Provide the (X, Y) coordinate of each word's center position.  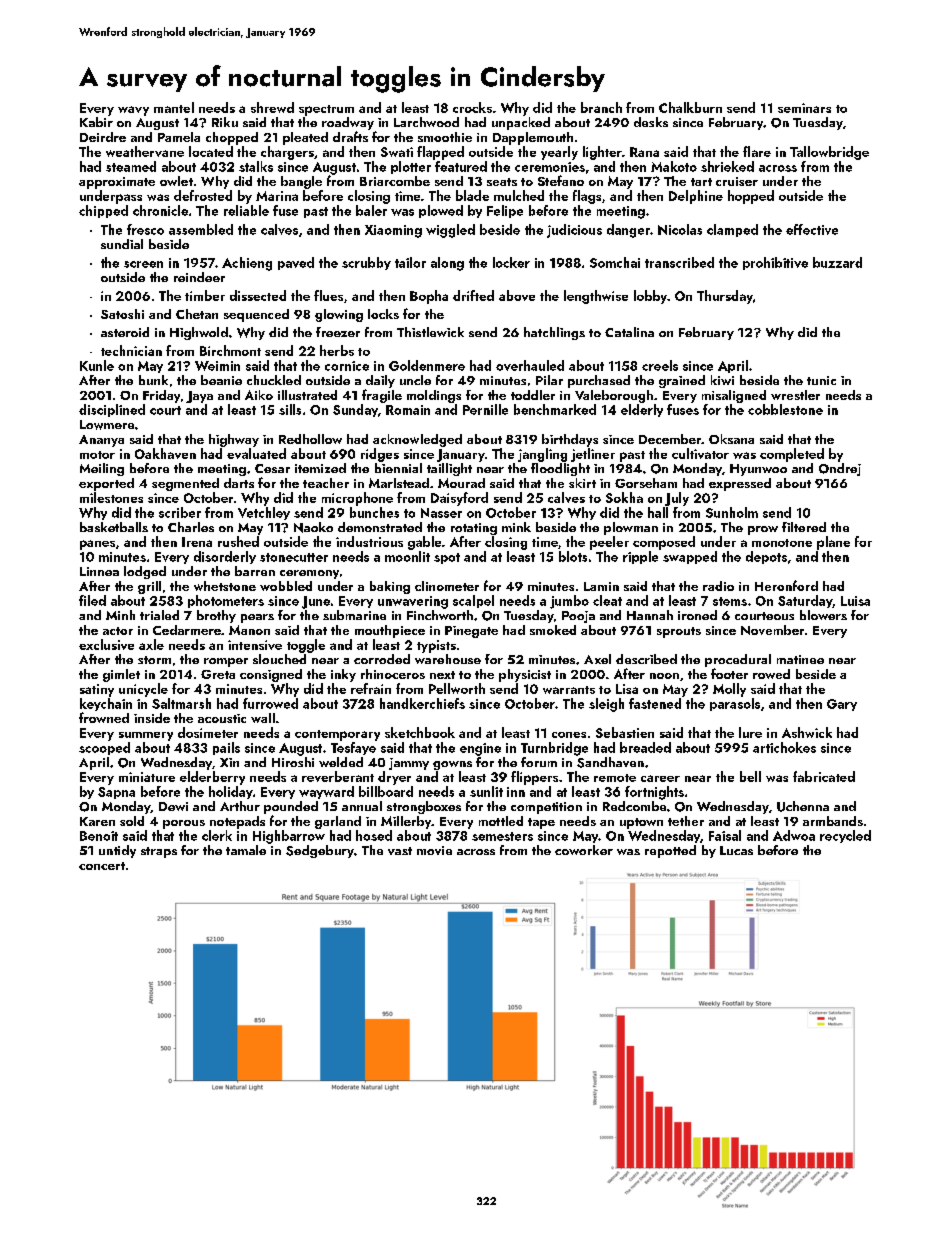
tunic (821, 380)
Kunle (97, 365)
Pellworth (457, 688)
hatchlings (554, 333)
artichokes (784, 747)
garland (338, 822)
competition (546, 808)
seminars (804, 108)
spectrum (326, 110)
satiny (97, 690)
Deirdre (103, 137)
